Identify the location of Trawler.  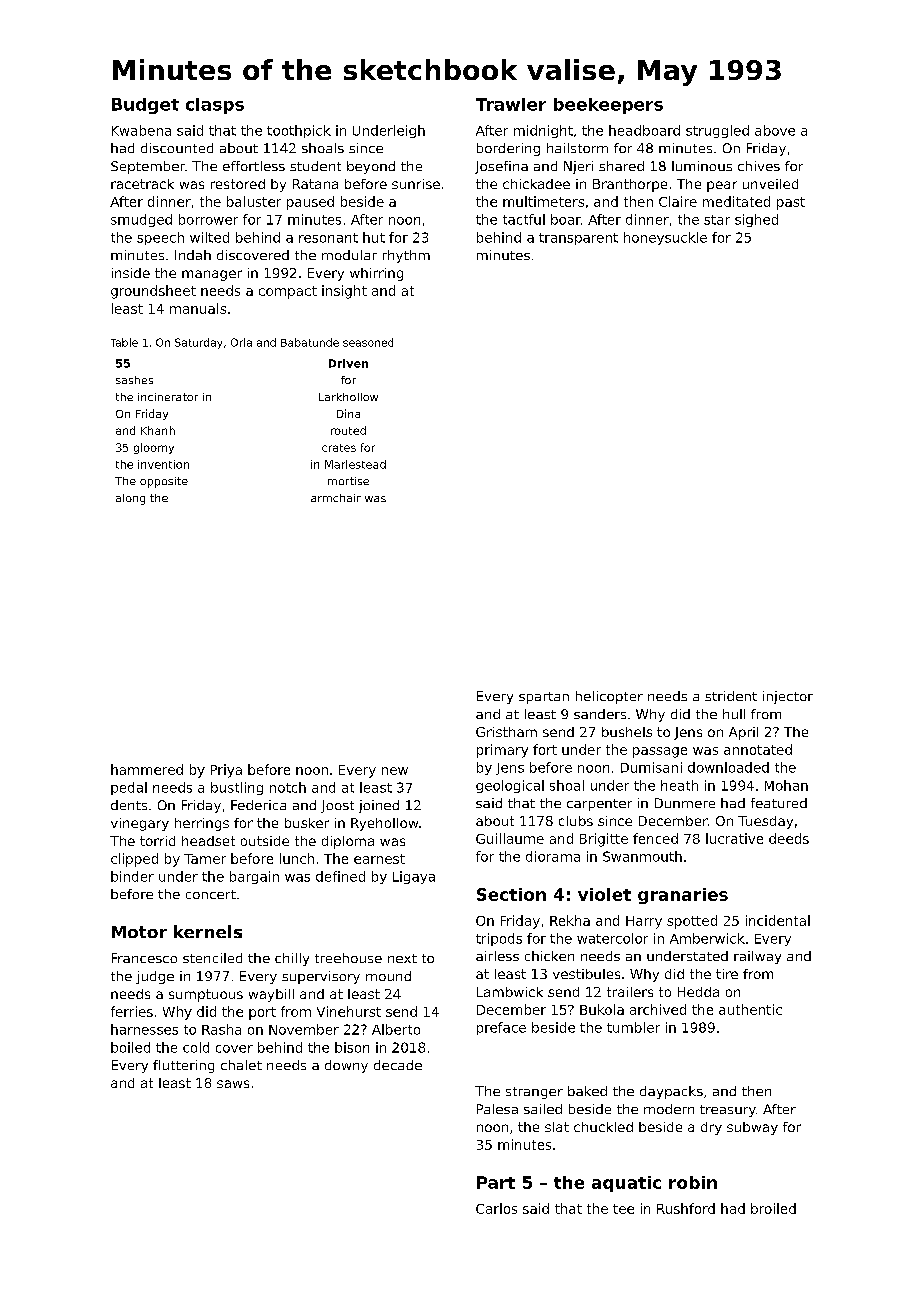
(511, 104).
